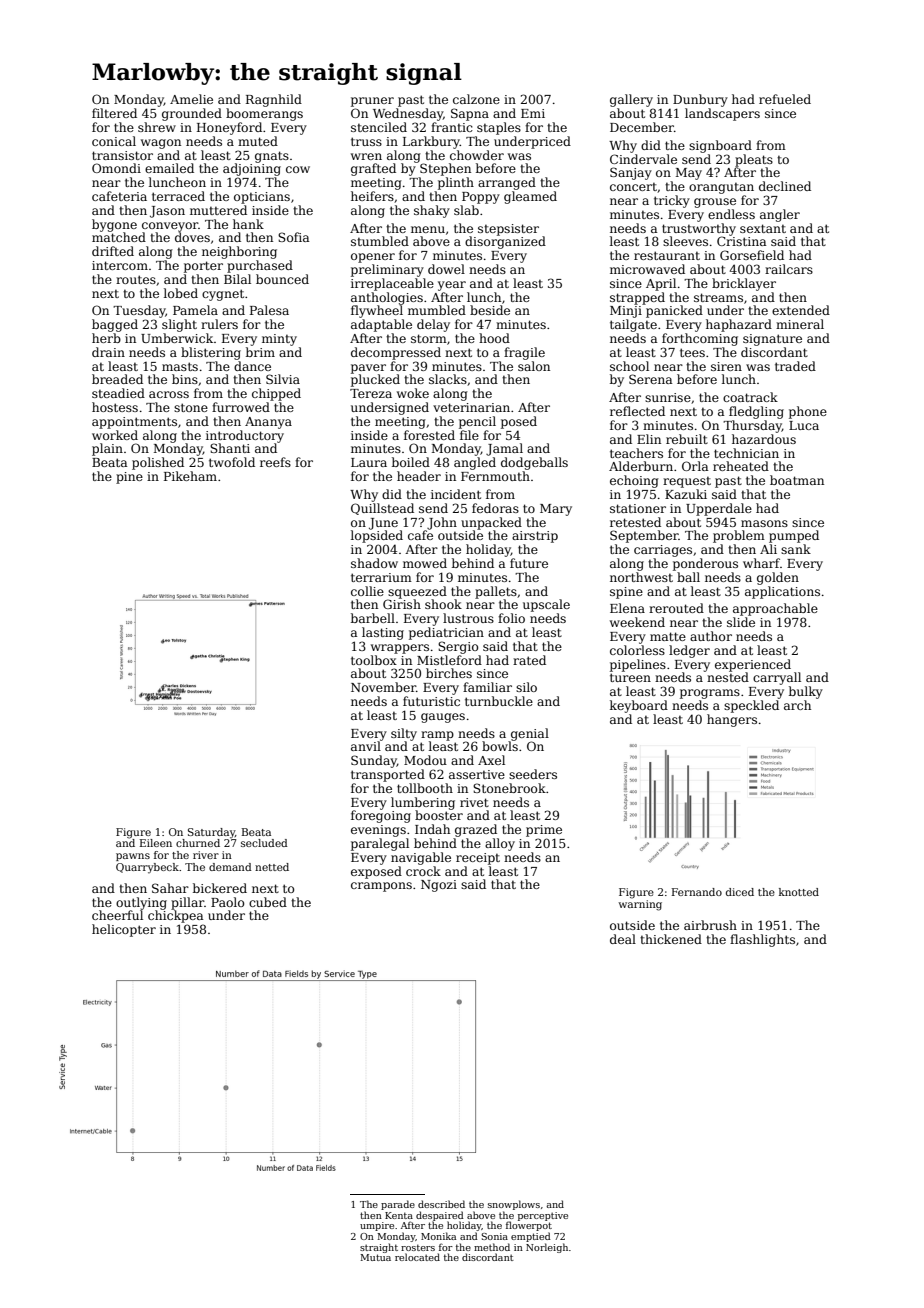  What do you see at coordinates (375, 1257) in the screenshot?
I see `Mutua` at bounding box center [375, 1257].
